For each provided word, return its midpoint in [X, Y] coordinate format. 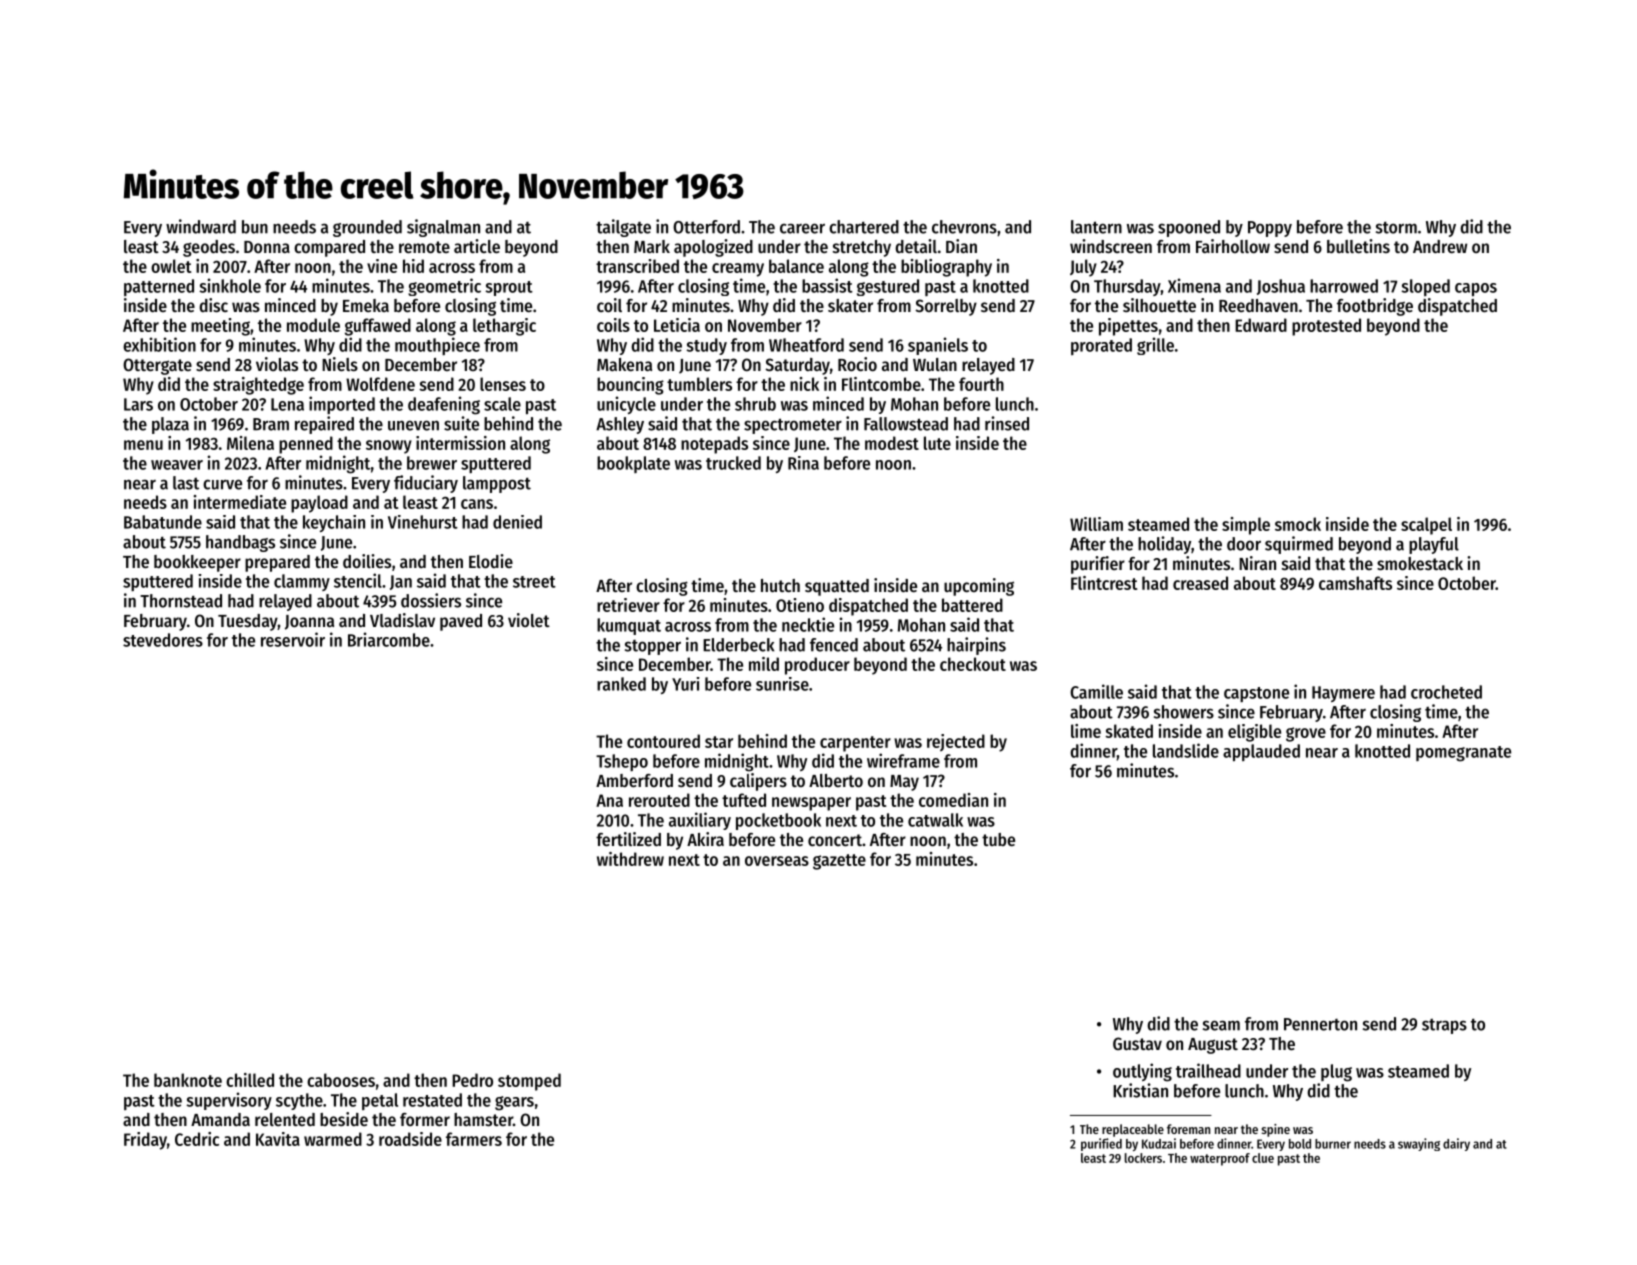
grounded [367, 228]
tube [998, 839]
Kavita [278, 1139]
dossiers [431, 600]
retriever [628, 605]
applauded [1261, 752]
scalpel [1426, 526]
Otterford [706, 227]
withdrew [630, 859]
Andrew [1440, 246]
